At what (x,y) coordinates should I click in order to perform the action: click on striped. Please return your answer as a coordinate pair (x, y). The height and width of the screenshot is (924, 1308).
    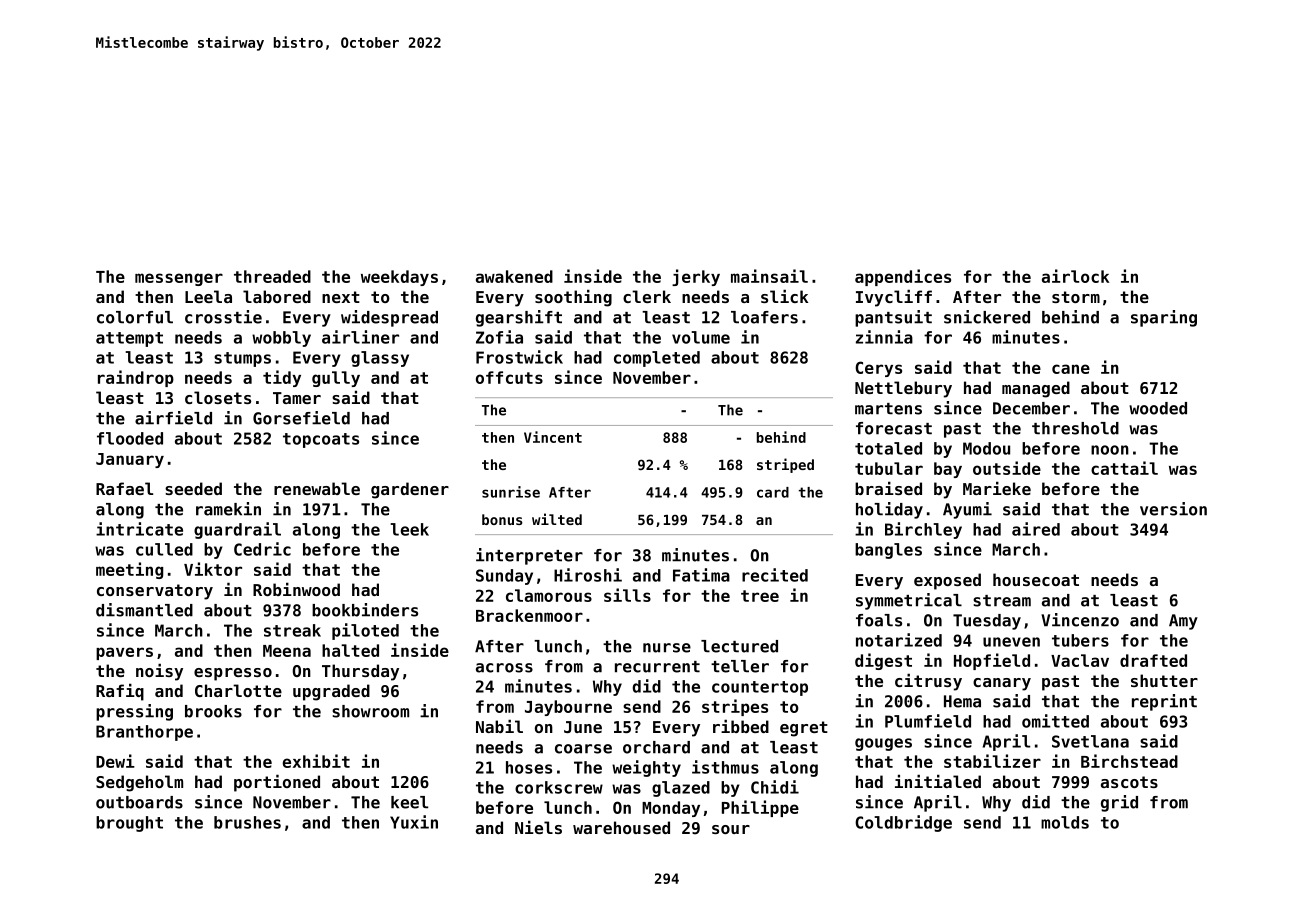
    Looking at the image, I should click on (785, 465).
